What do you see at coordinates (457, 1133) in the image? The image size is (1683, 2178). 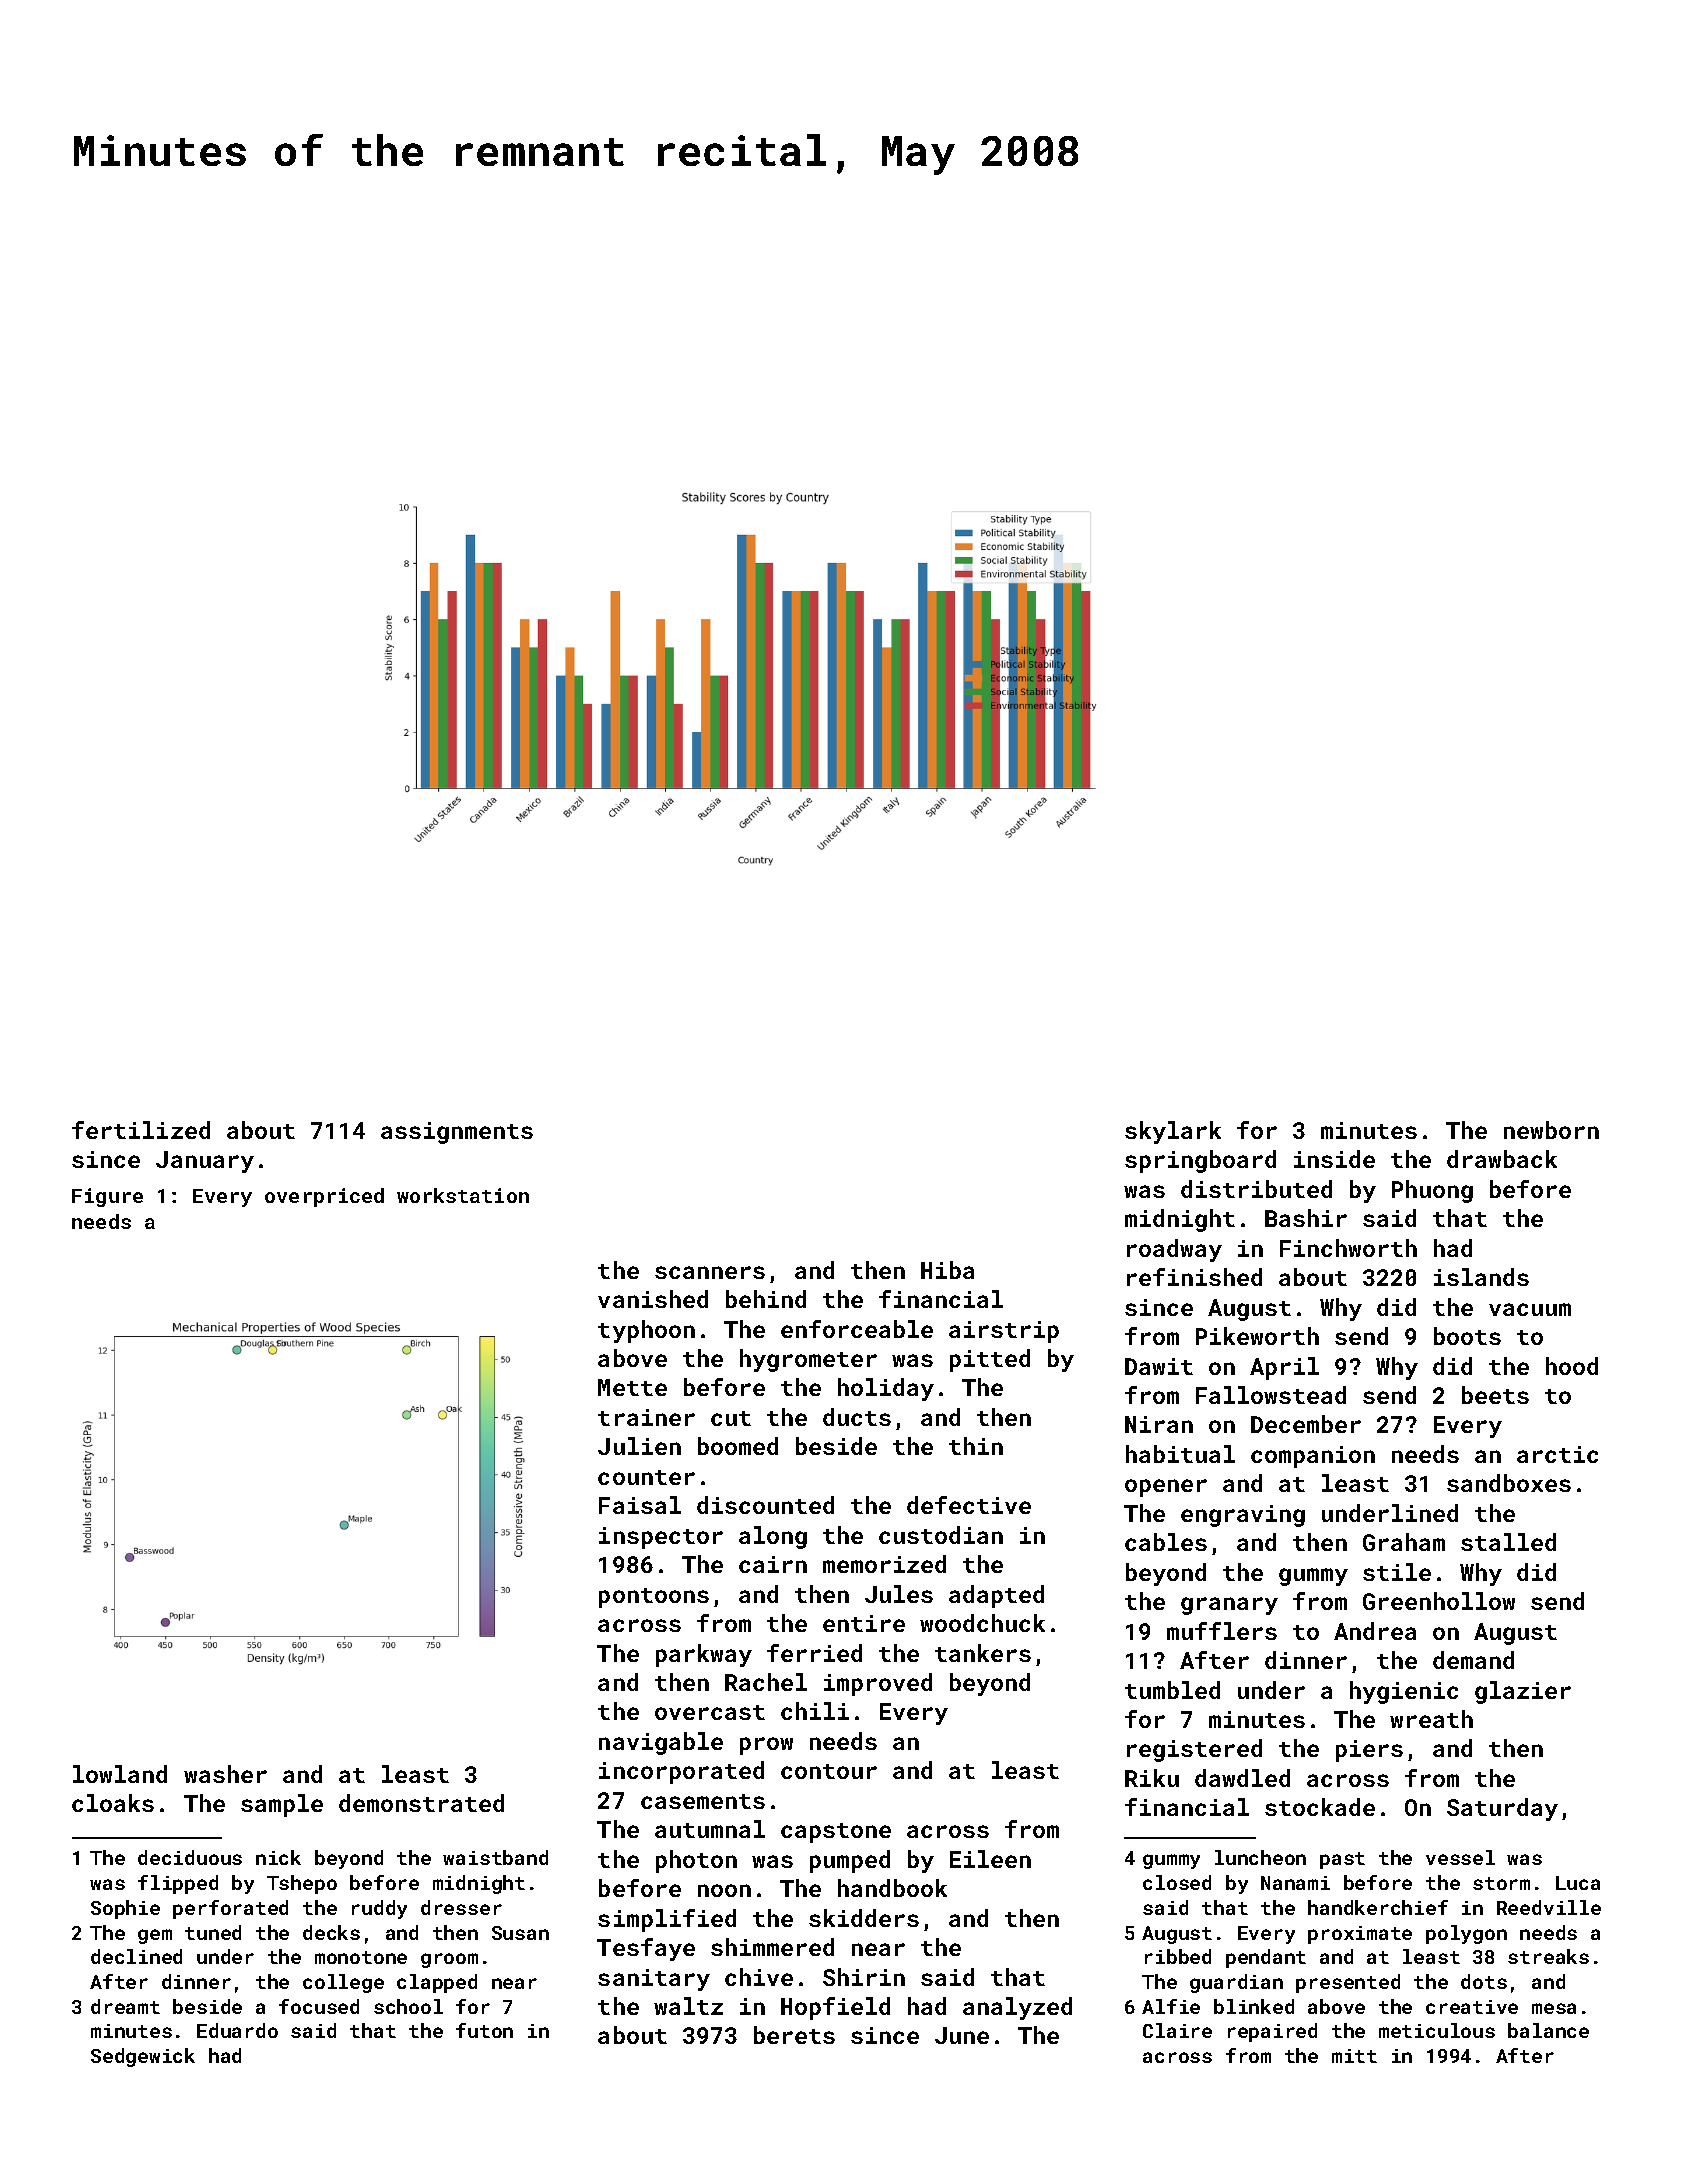 I see `assignments` at bounding box center [457, 1133].
